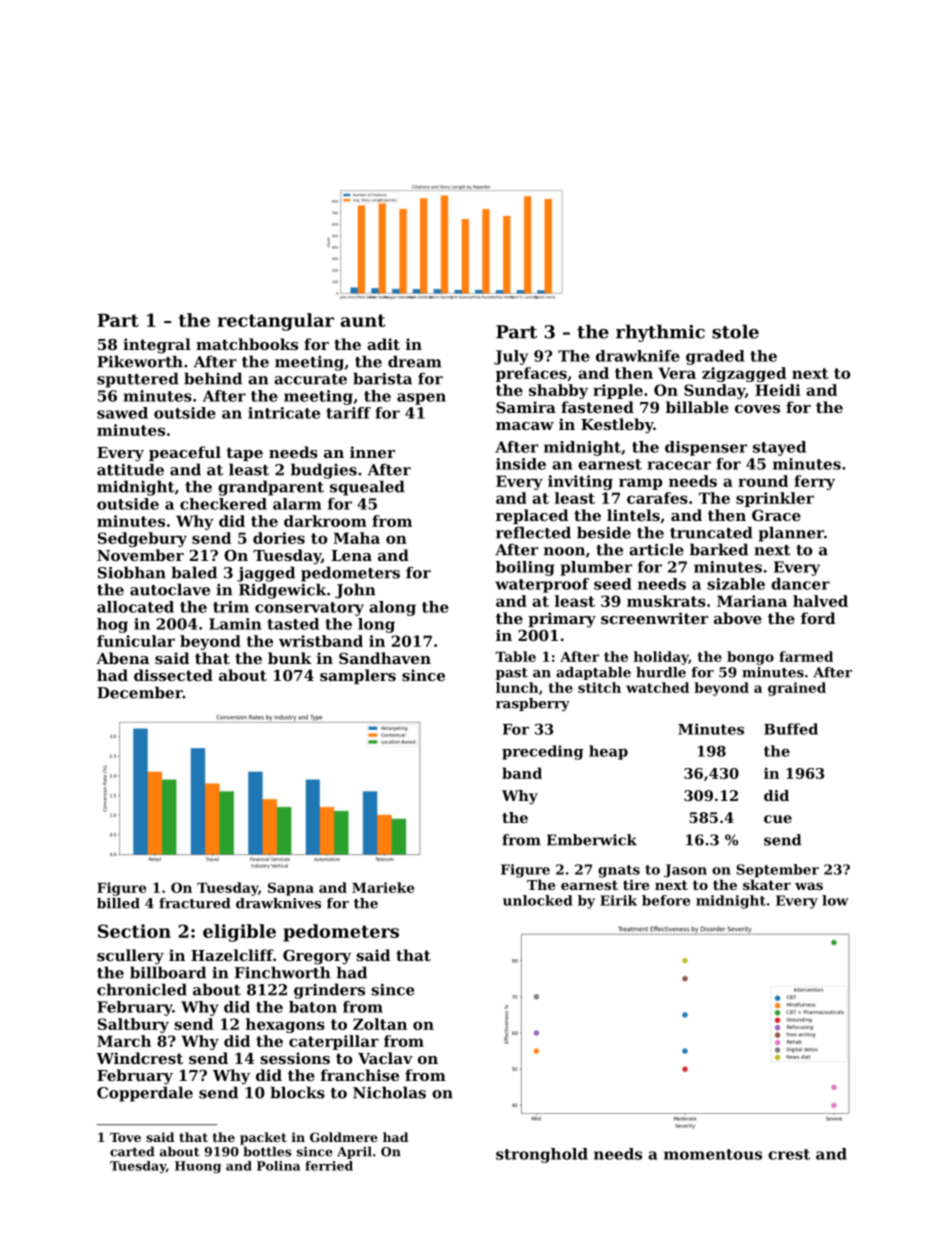  I want to click on raspberry, so click(533, 705).
